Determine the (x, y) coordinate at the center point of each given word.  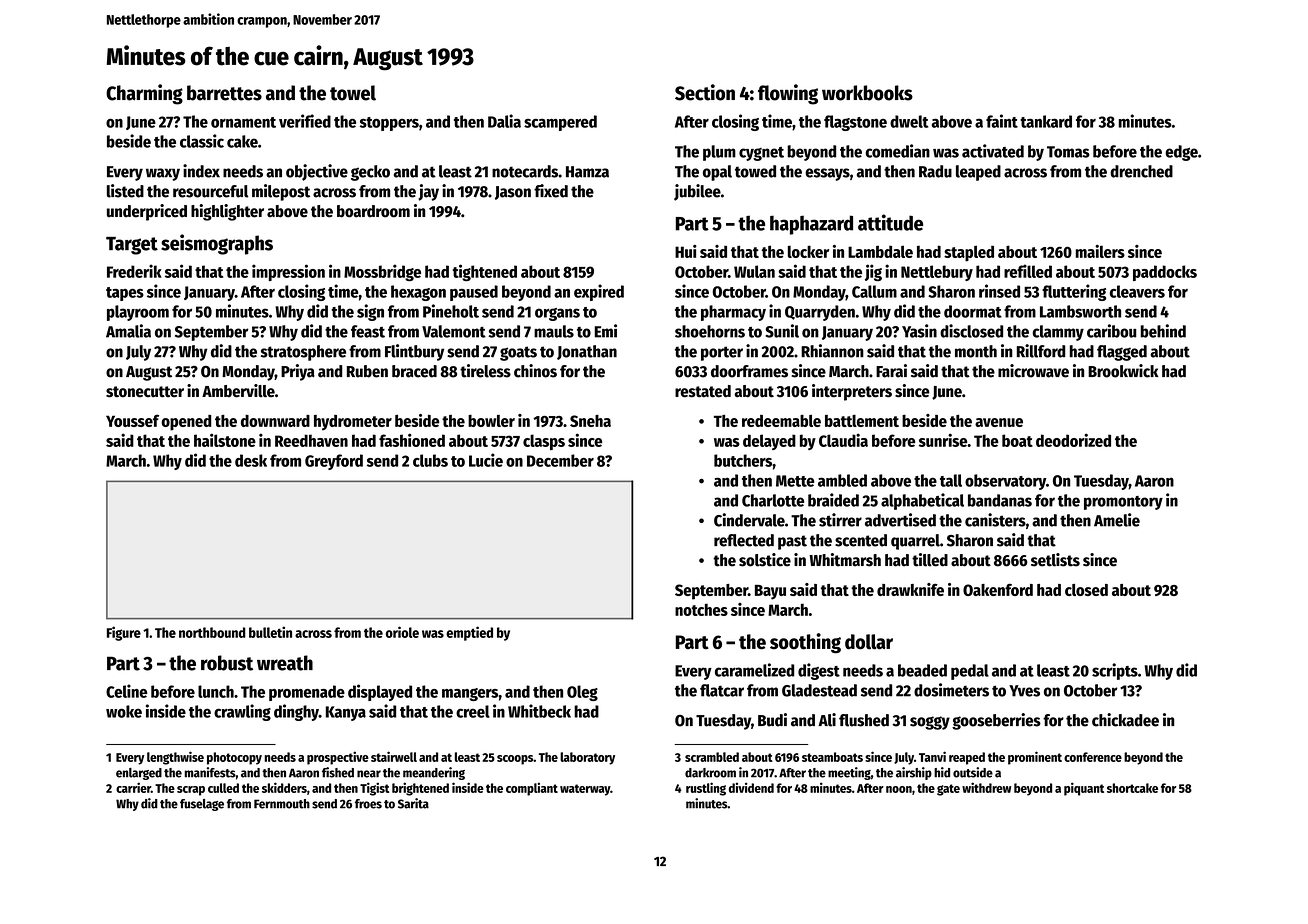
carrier (133, 787)
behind (1163, 331)
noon (899, 789)
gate (948, 790)
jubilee (697, 192)
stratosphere (303, 353)
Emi (605, 331)
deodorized (1073, 440)
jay (428, 192)
